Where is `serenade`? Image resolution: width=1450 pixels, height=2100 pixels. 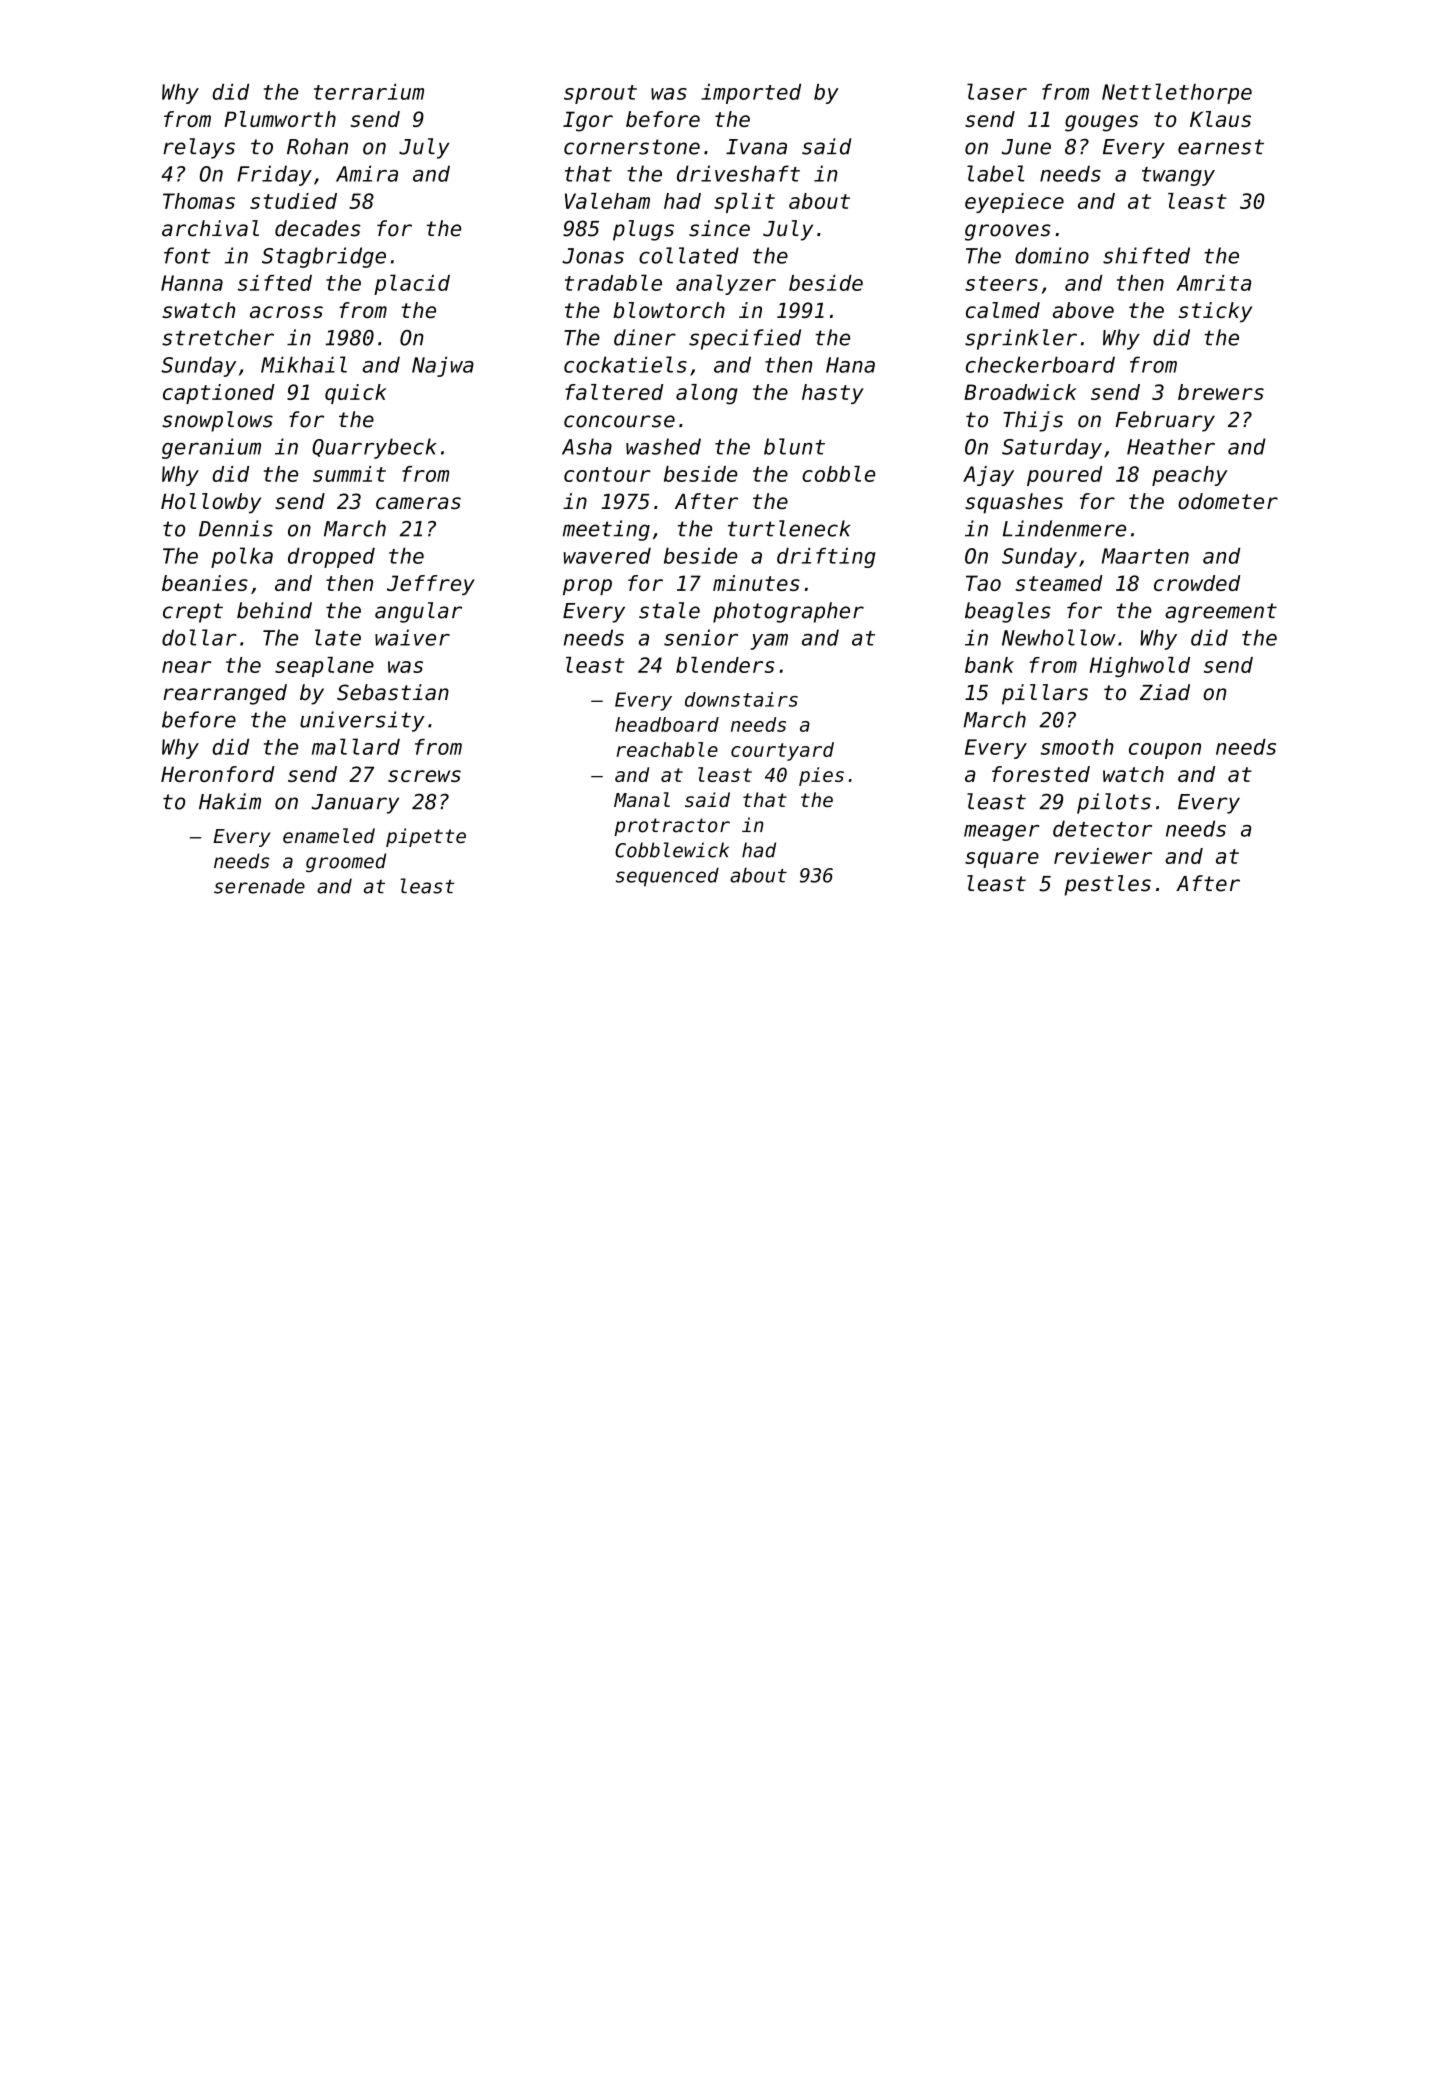 serenade is located at coordinates (259, 886).
